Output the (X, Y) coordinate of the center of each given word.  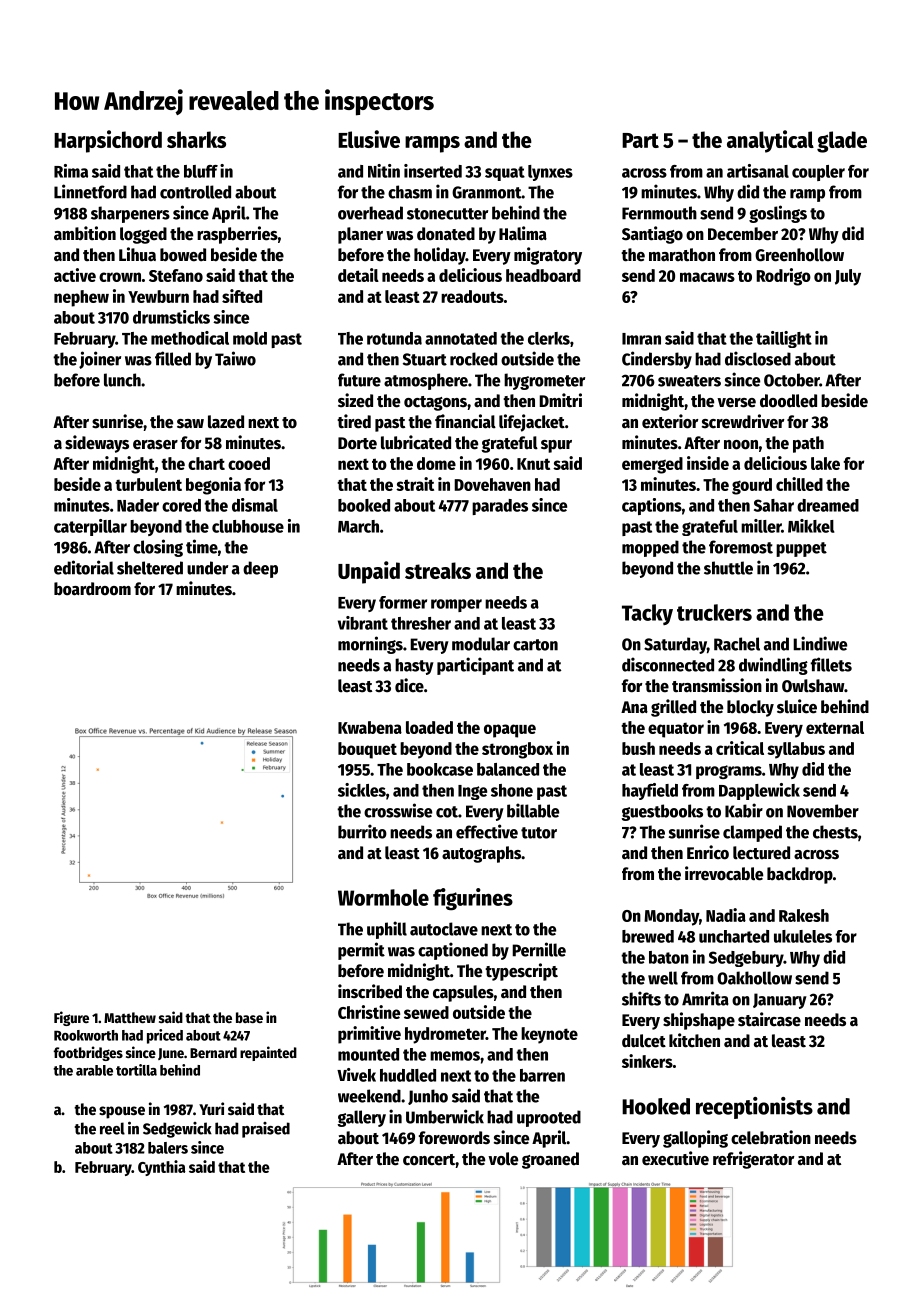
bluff (201, 171)
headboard (543, 275)
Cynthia (162, 1168)
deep (260, 569)
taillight (784, 339)
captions (652, 506)
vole (503, 1159)
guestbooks (662, 812)
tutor (539, 833)
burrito (362, 831)
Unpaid (369, 572)
